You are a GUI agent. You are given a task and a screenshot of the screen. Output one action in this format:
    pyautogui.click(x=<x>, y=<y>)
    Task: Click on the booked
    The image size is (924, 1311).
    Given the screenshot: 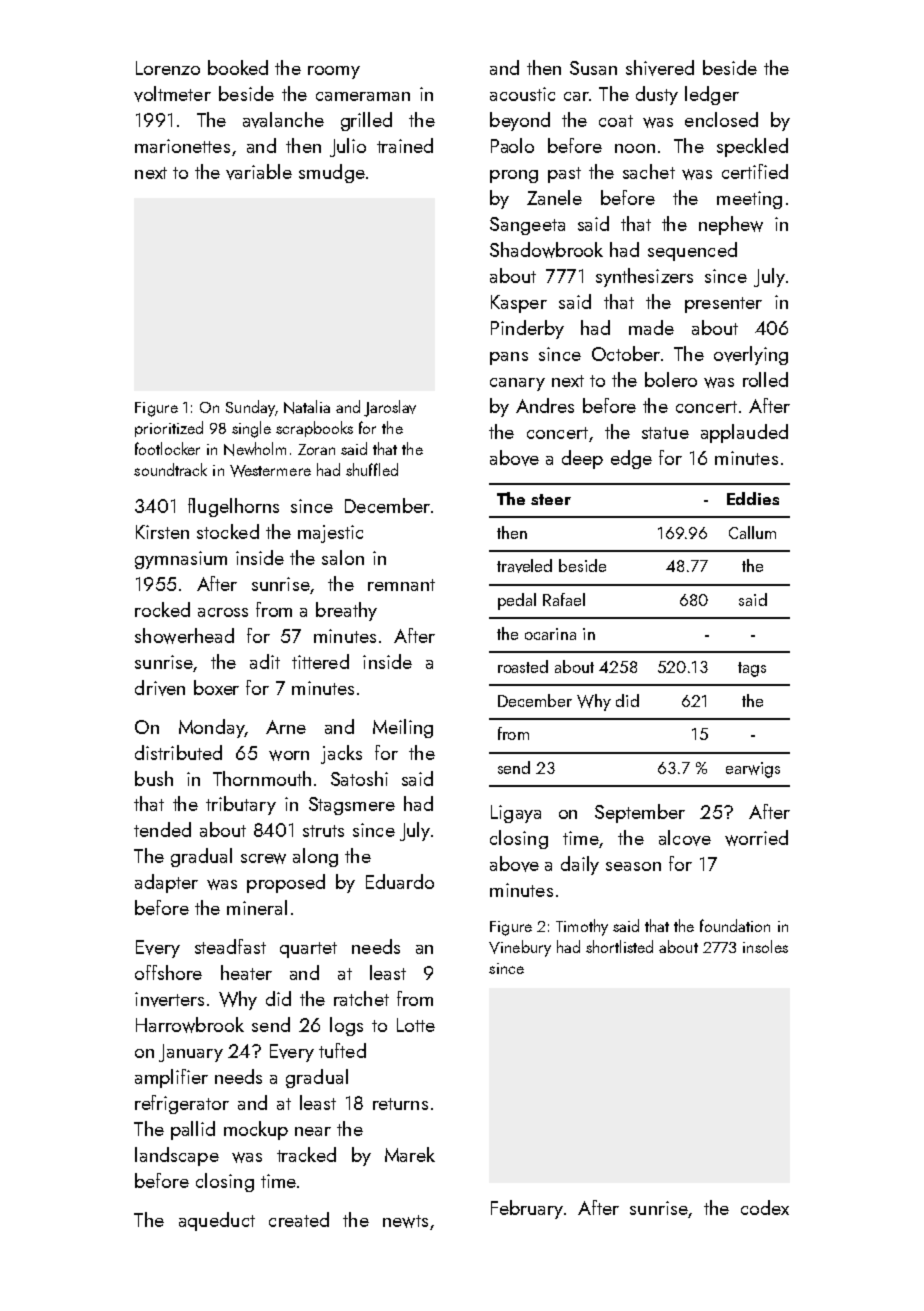 What is the action you would take?
    pyautogui.click(x=238, y=67)
